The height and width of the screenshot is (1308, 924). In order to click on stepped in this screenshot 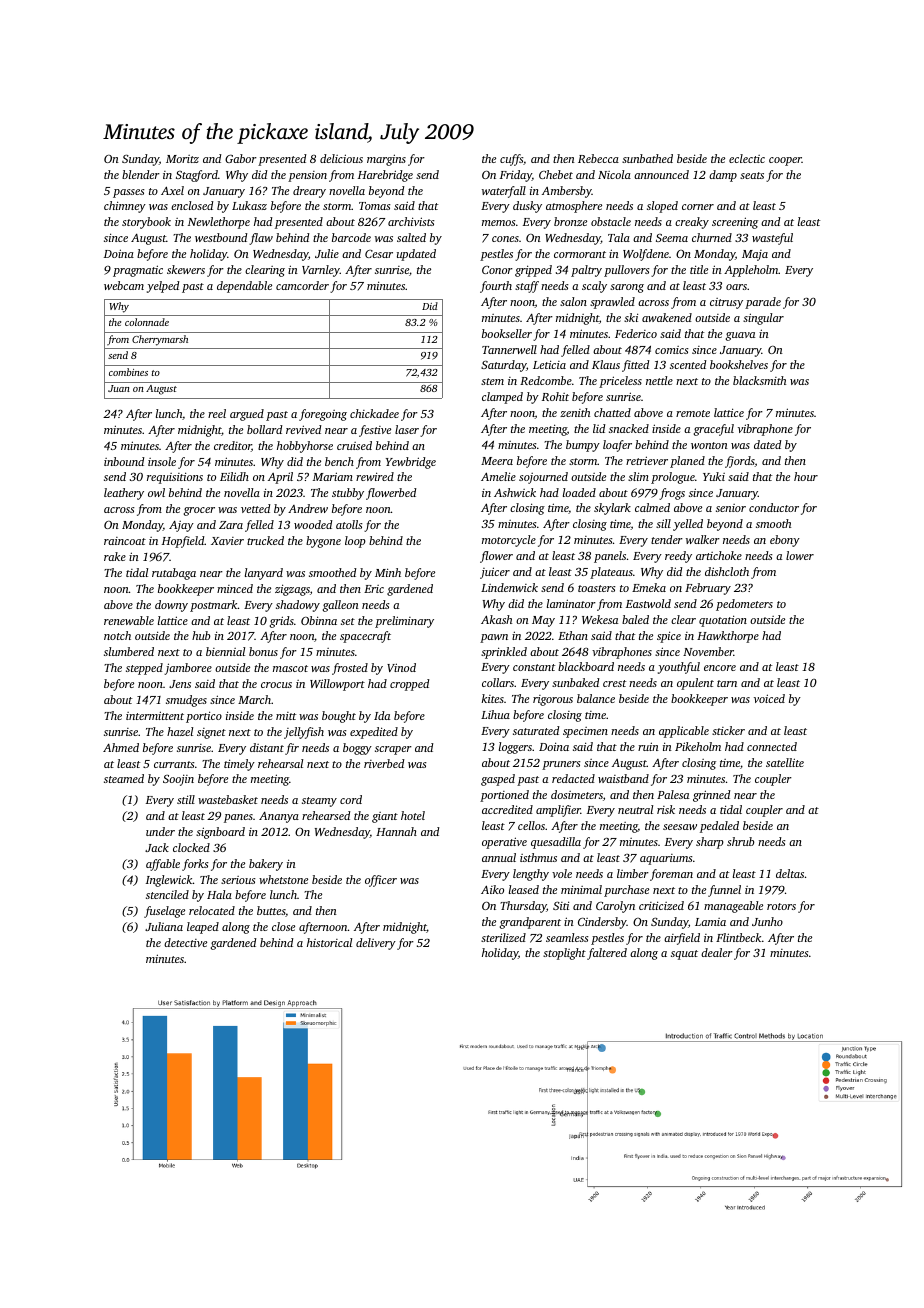, I will do `click(144, 669)`.
